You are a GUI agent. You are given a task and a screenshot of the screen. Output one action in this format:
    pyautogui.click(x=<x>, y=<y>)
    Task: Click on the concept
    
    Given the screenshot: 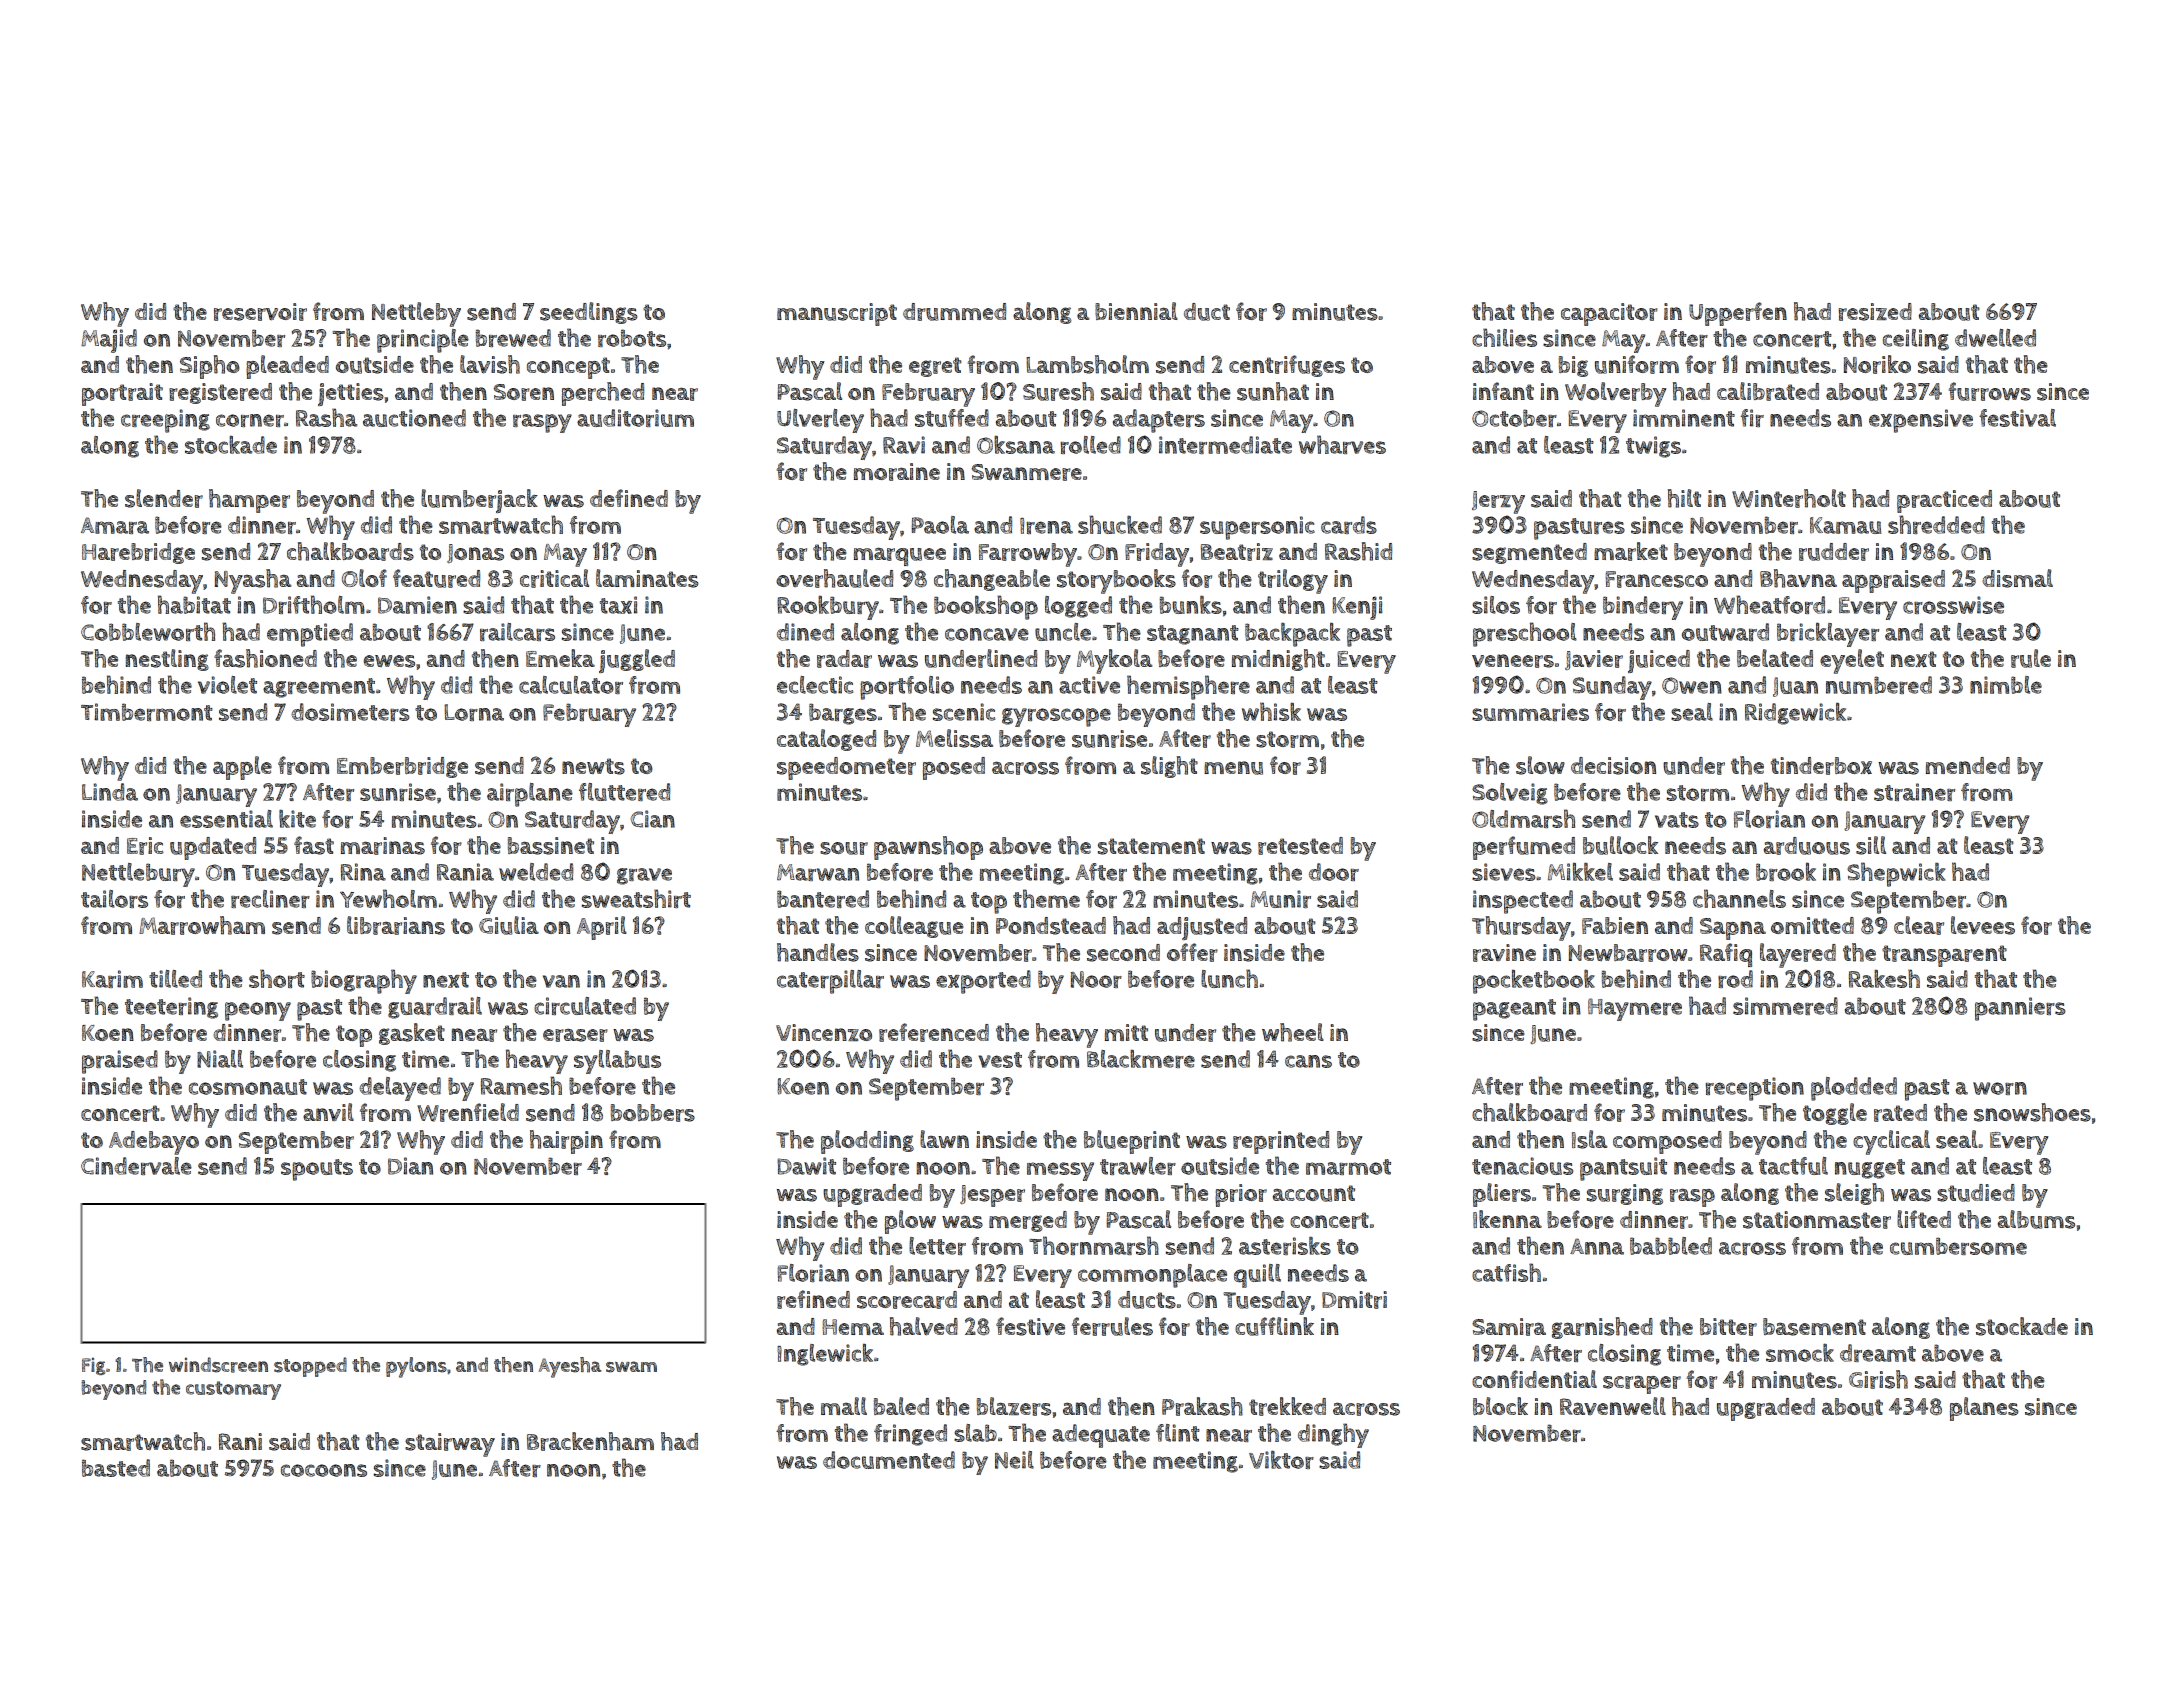 What is the action you would take?
    pyautogui.click(x=568, y=368)
